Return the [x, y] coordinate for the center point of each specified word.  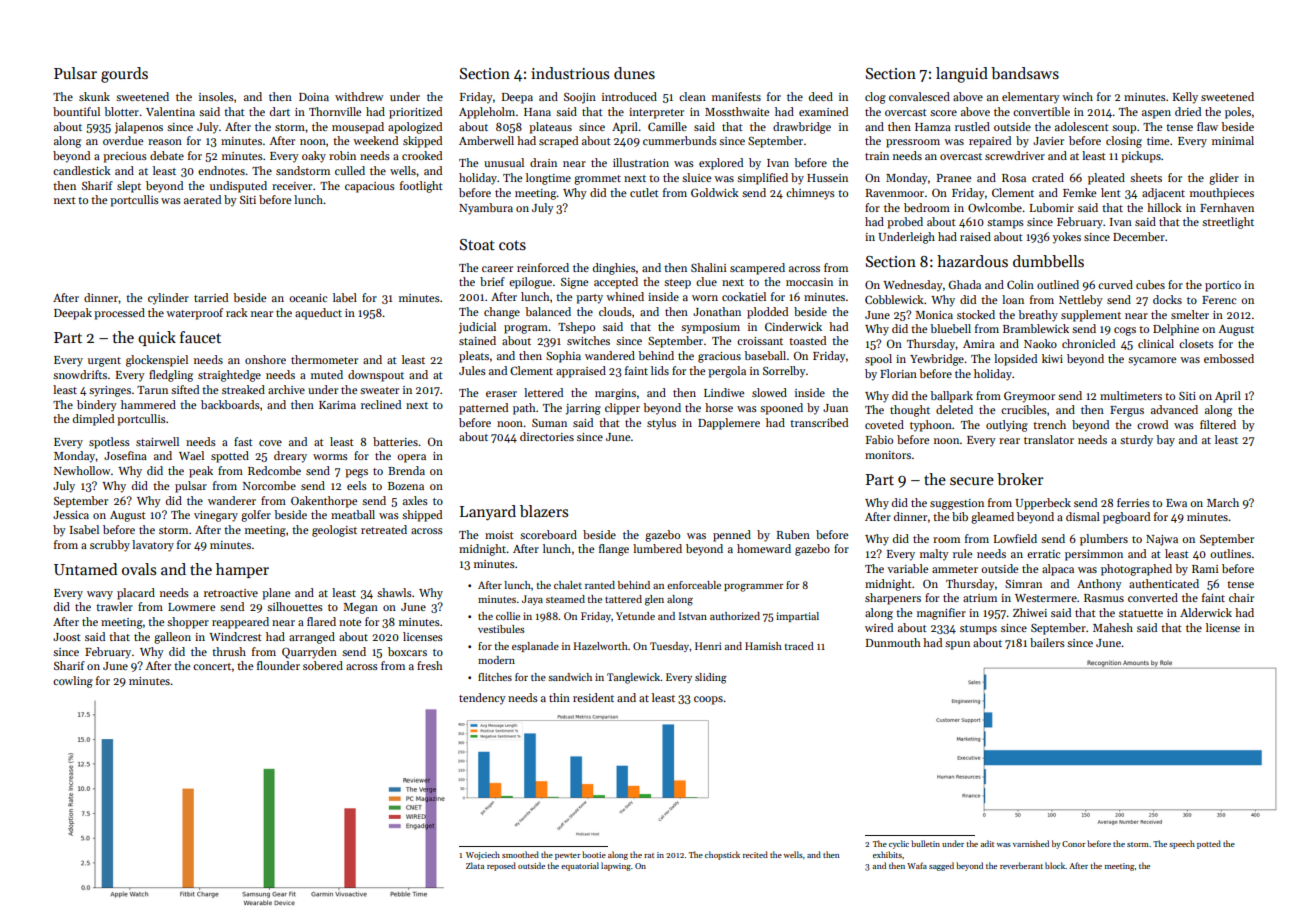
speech [1182, 844]
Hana [537, 112]
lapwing [616, 866]
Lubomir [1052, 207]
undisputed [238, 187]
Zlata [475, 865]
